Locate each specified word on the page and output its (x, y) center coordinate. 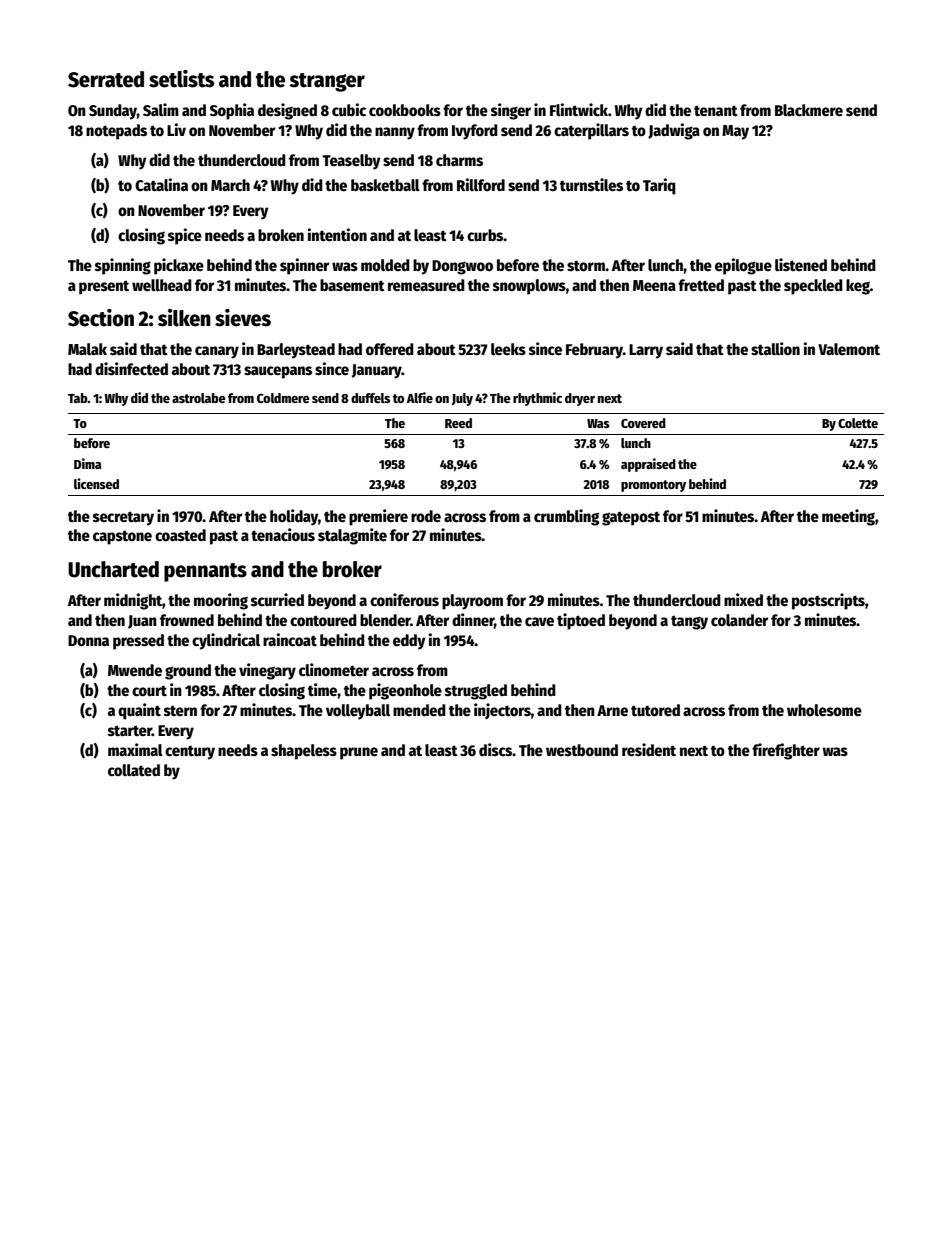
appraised (648, 465)
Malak (87, 349)
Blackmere (809, 110)
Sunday (113, 112)
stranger (327, 82)
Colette (858, 423)
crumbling (566, 517)
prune (359, 753)
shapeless (304, 752)
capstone (122, 537)
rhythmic (537, 399)
